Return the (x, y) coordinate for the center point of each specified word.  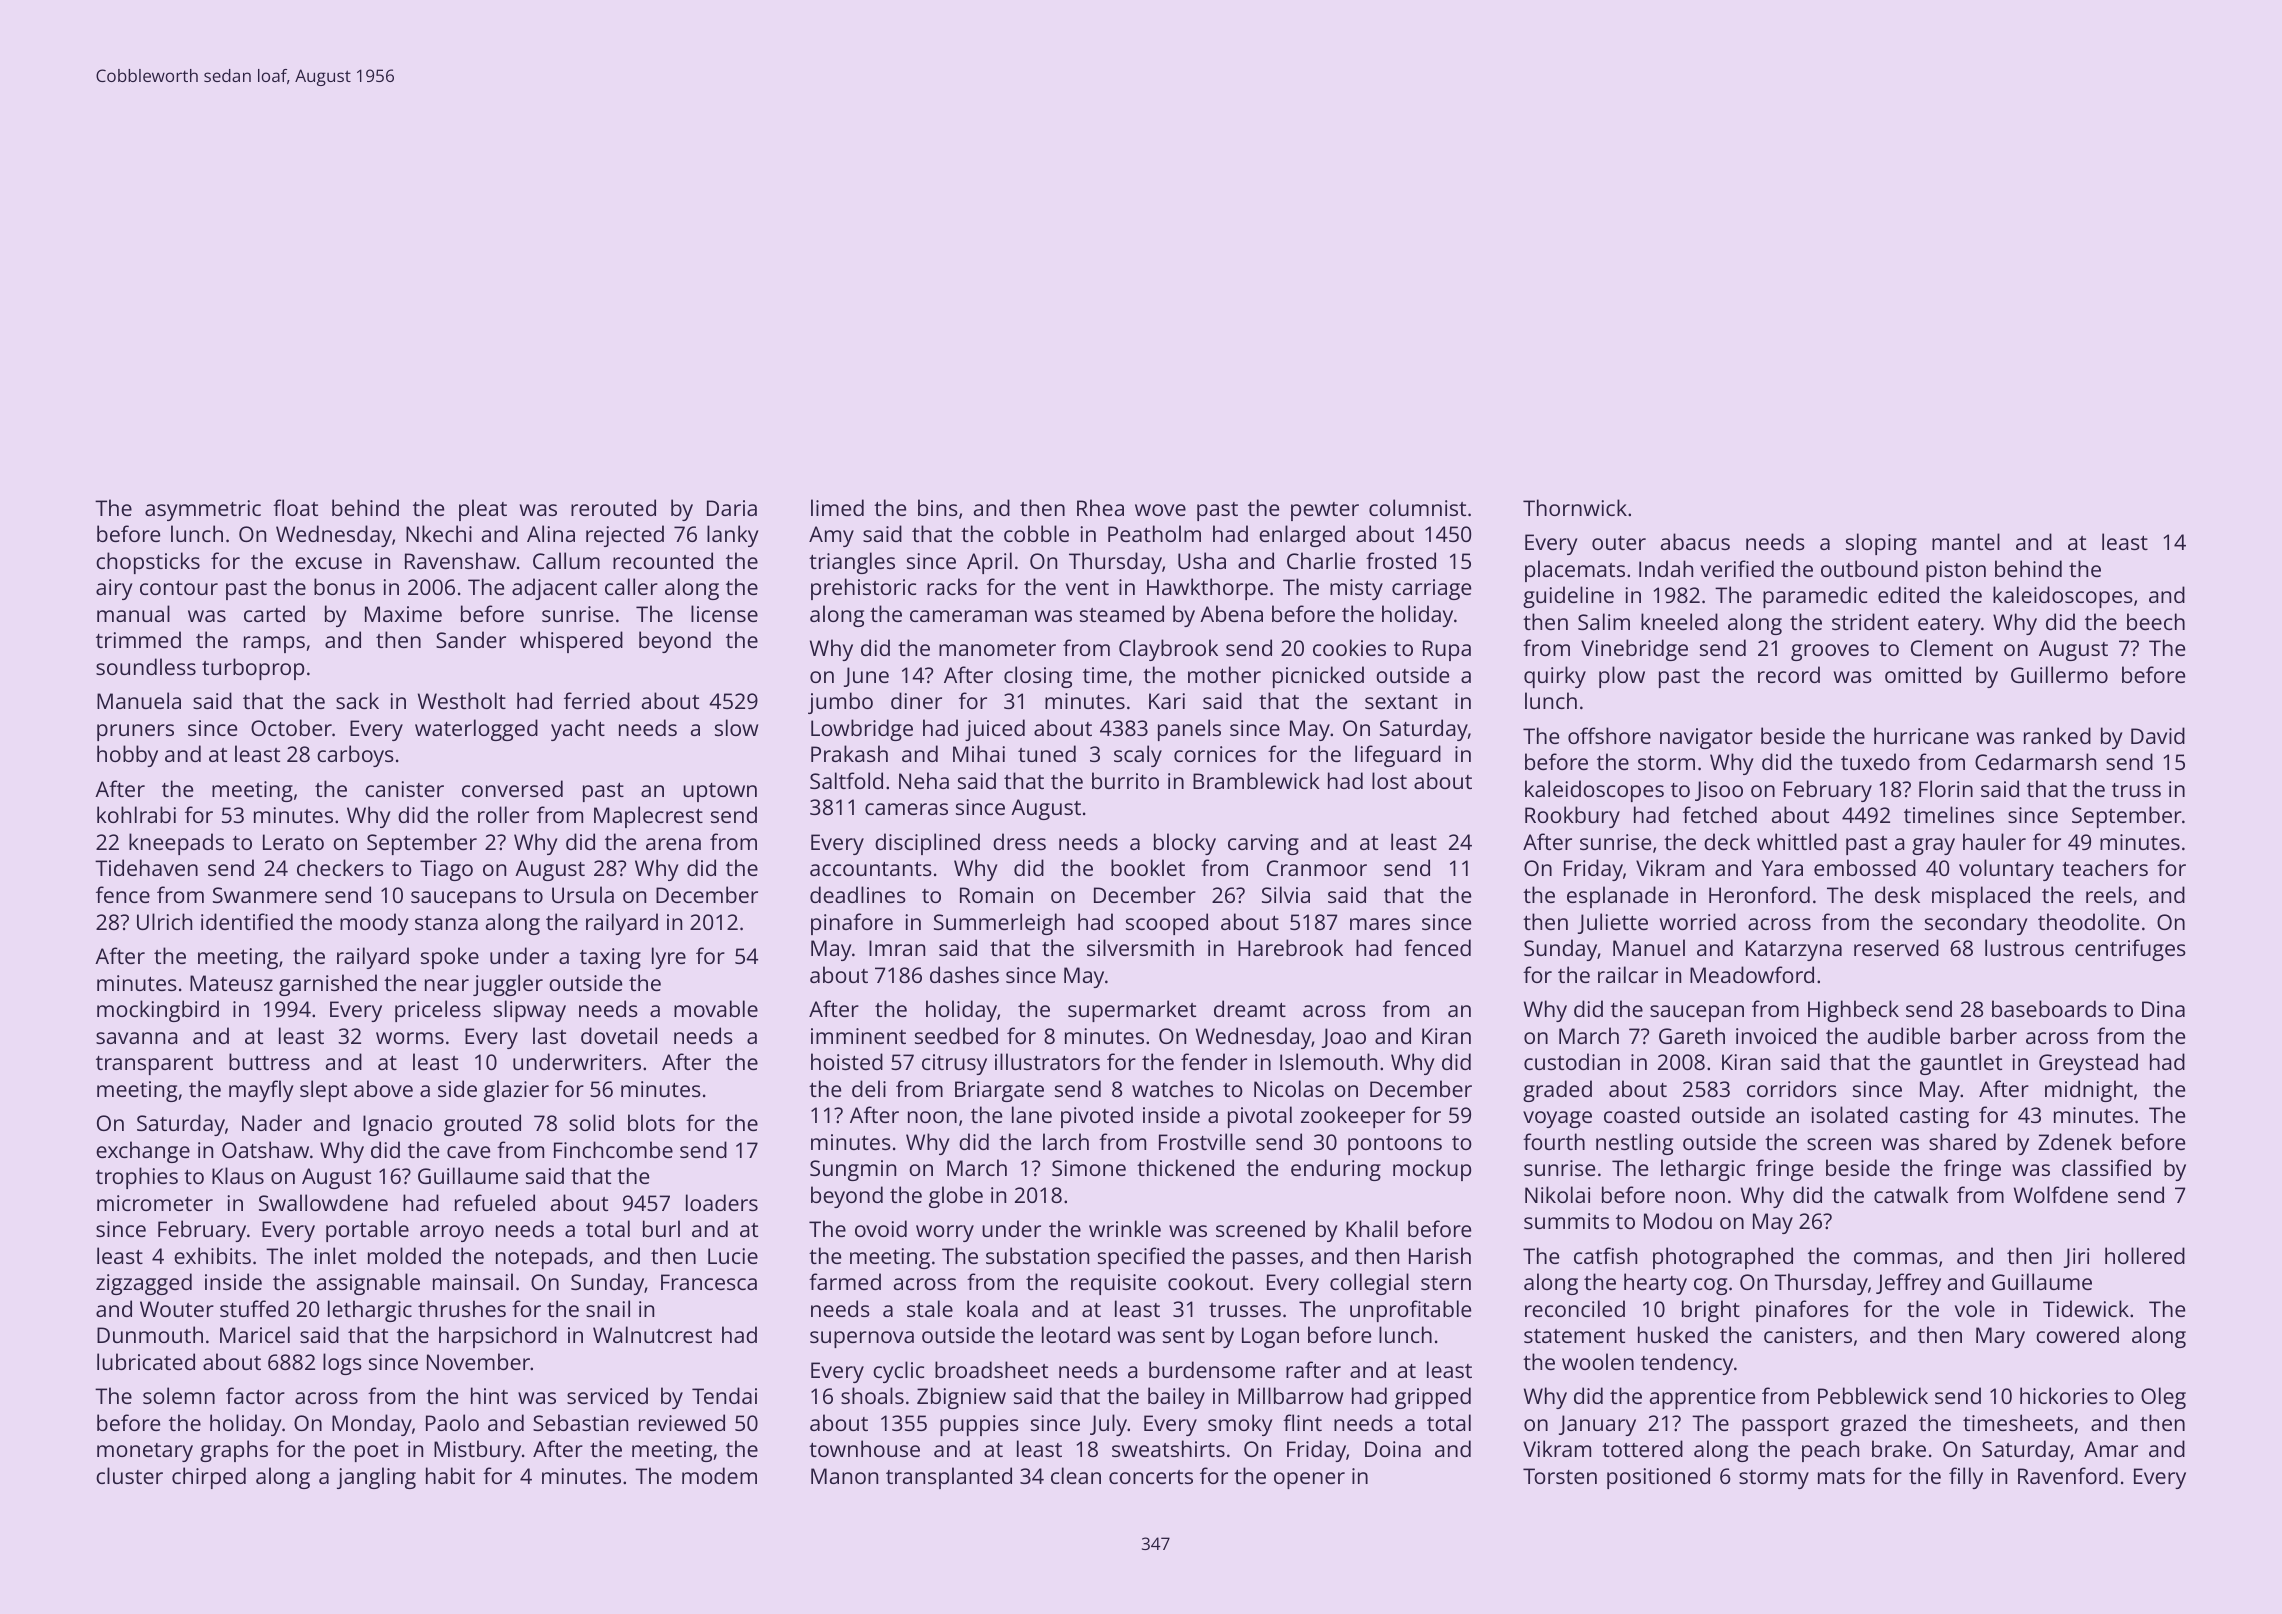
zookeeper (1353, 1117)
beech (2156, 621)
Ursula (583, 894)
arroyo (452, 1233)
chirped (209, 1478)
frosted (1401, 560)
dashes (964, 974)
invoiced (1776, 1035)
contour (179, 588)
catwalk (1911, 1194)
